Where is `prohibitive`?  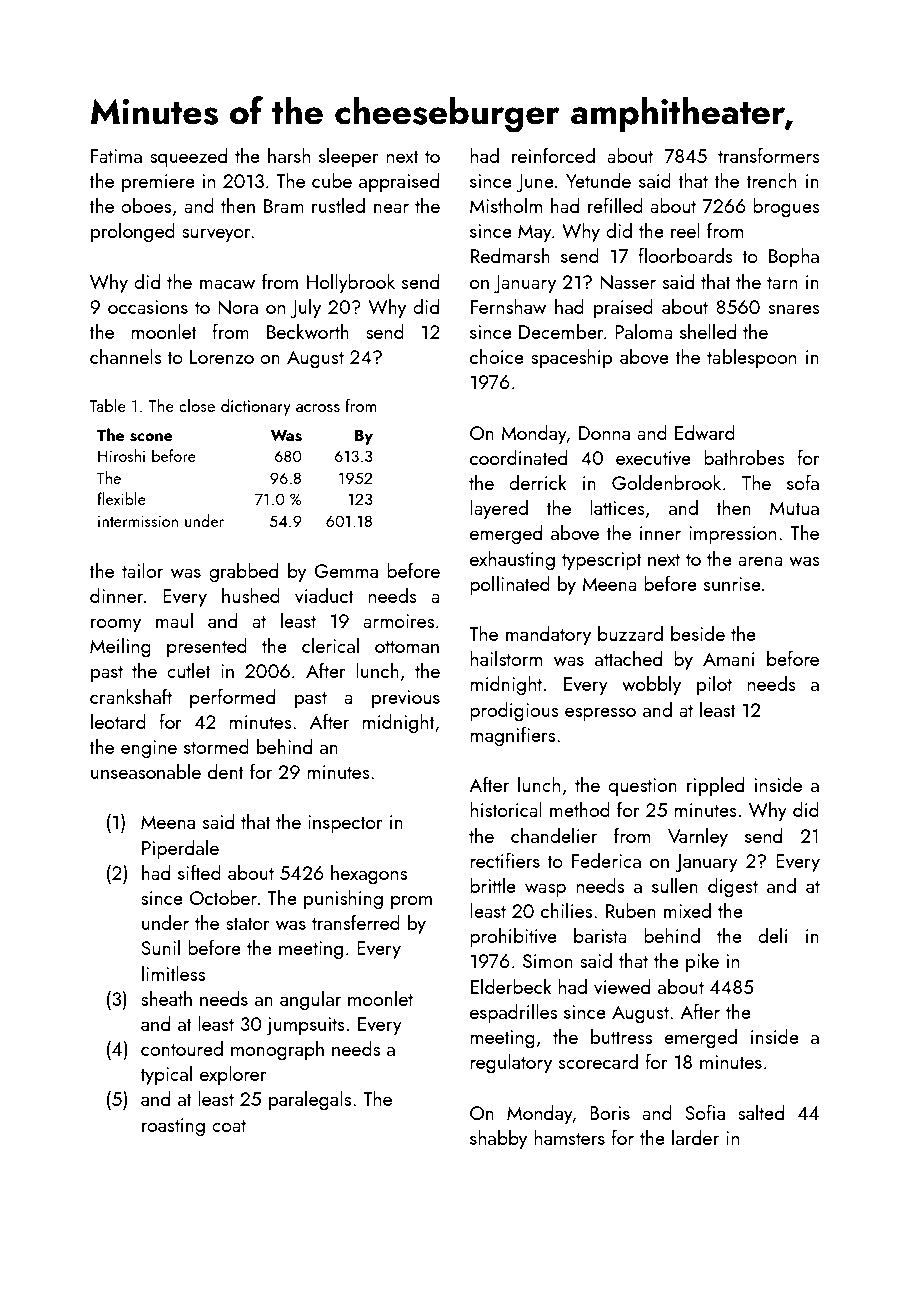
prohibitive is located at coordinates (513, 937).
